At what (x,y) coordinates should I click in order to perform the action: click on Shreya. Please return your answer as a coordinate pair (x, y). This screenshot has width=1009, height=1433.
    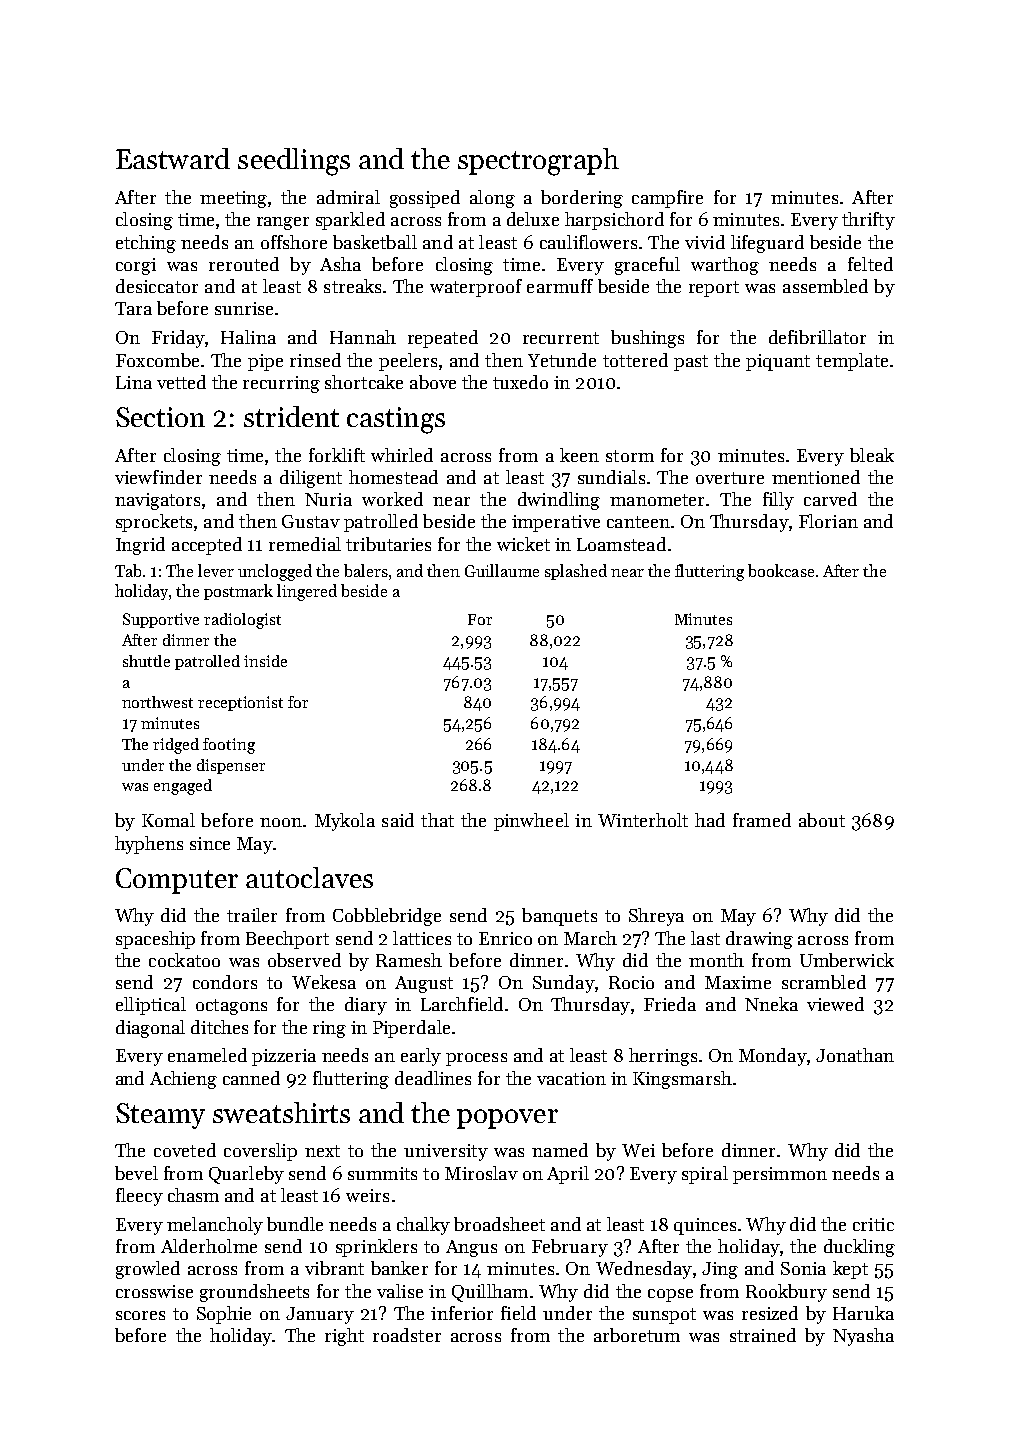
    Looking at the image, I should click on (656, 917).
